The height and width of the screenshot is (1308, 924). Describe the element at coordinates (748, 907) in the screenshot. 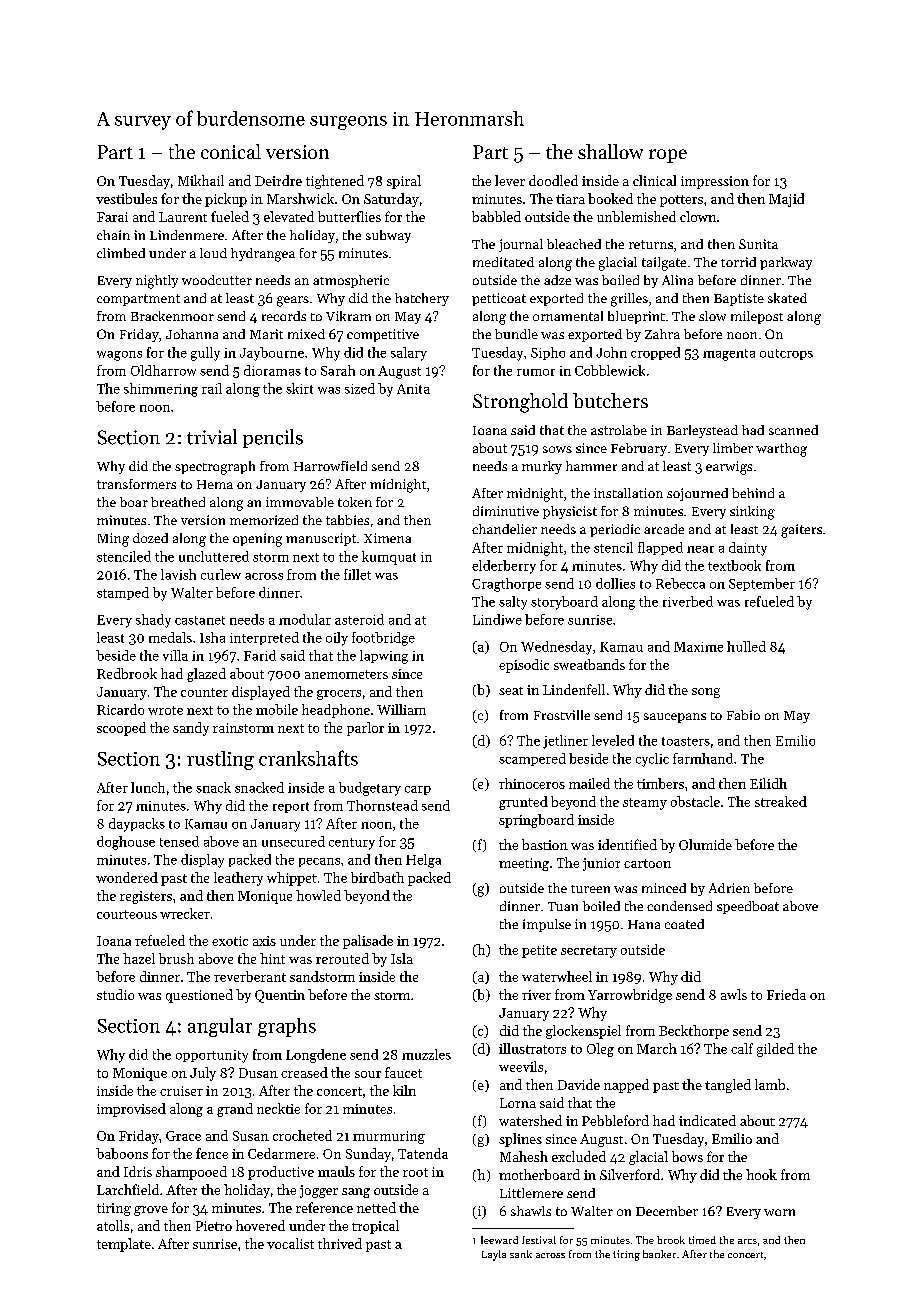

I see `speedboat` at that location.
